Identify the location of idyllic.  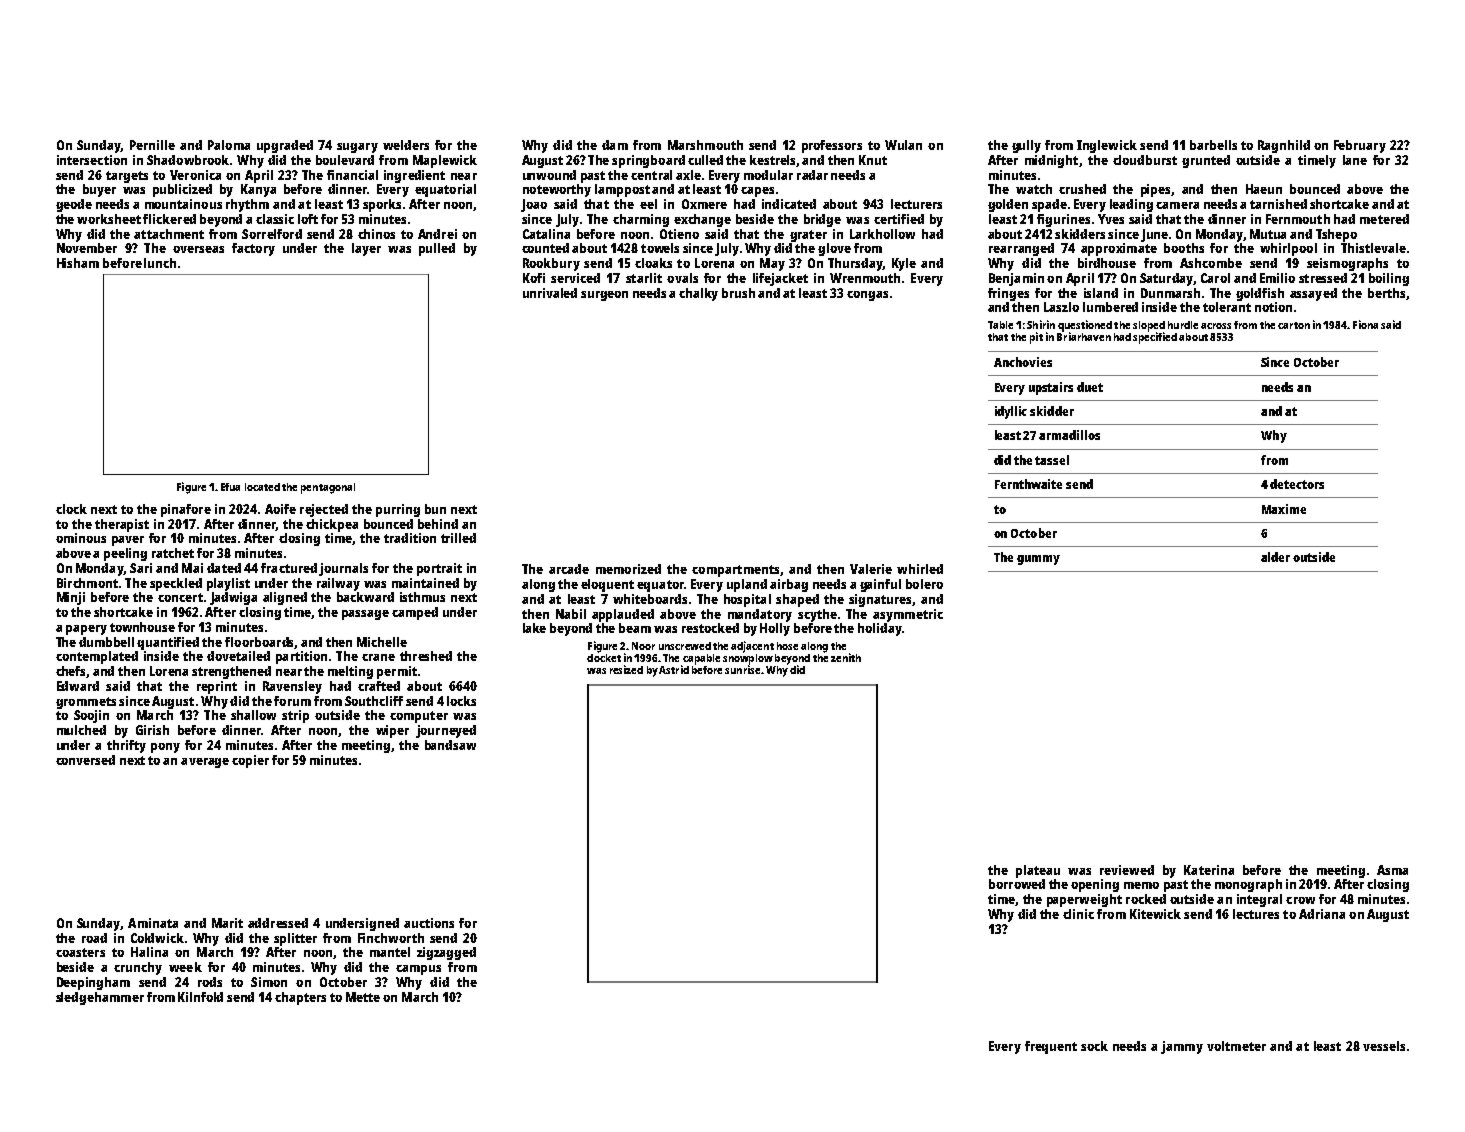
(1011, 412).
